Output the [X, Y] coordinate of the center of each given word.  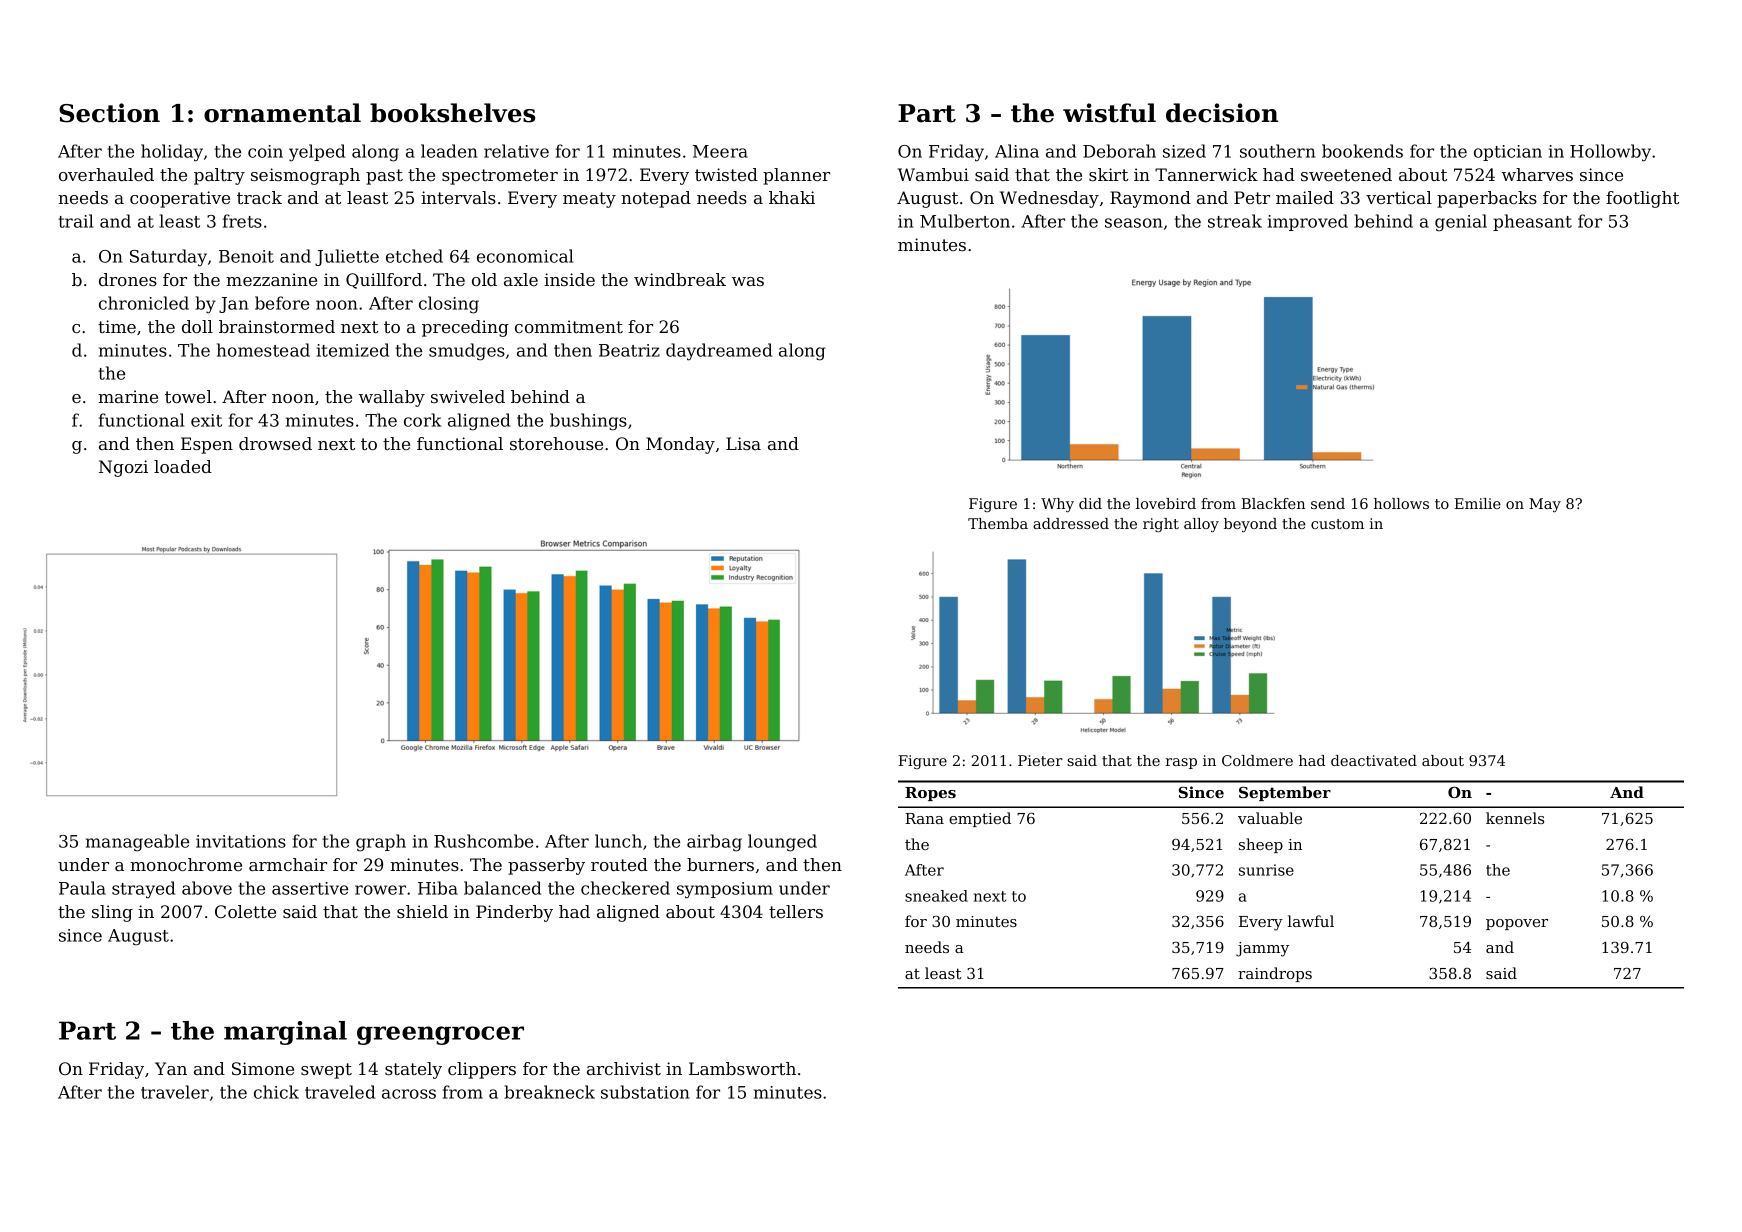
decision [1222, 113]
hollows [1401, 503]
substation [645, 1092]
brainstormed [277, 326]
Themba [998, 523]
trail [75, 221]
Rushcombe [483, 841]
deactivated [1374, 760]
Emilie [1478, 503]
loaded [183, 466]
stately [413, 1070]
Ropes [930, 794]
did [1090, 503]
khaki [792, 197]
